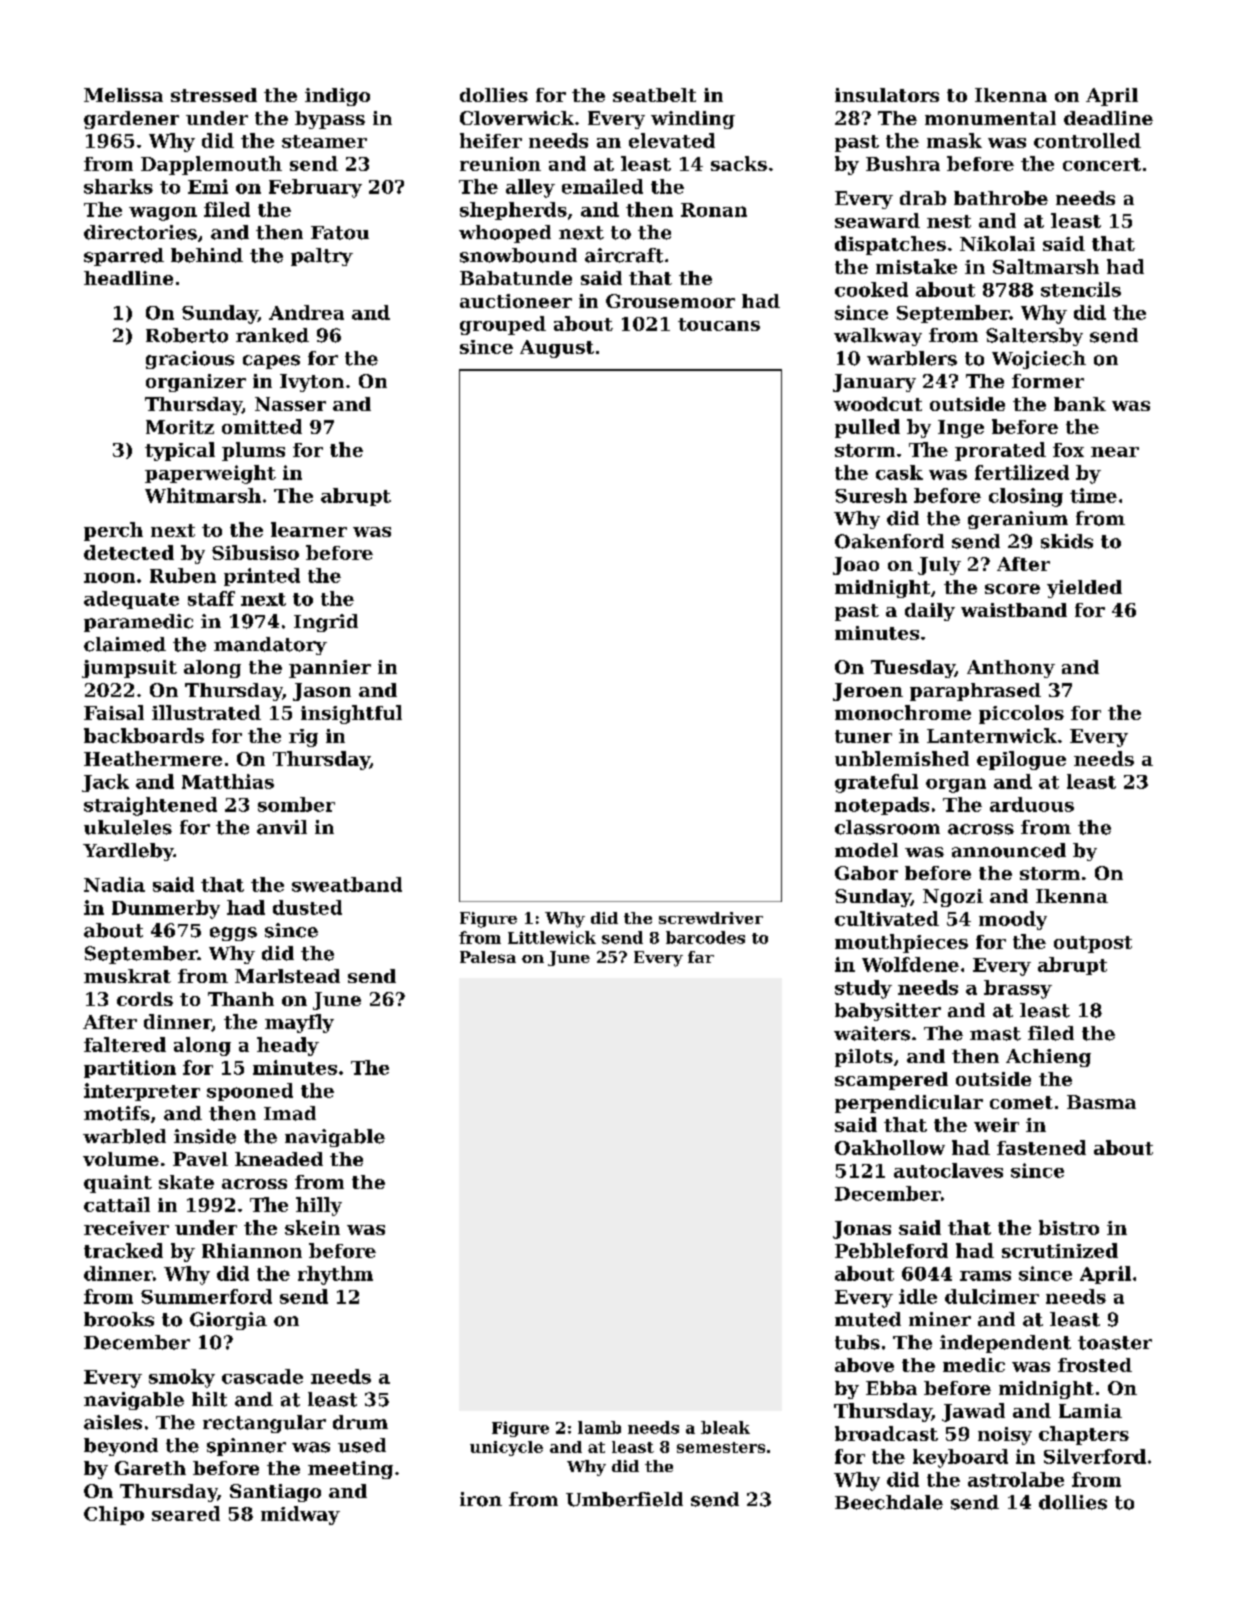 This document has height=1606, width=1241. I want to click on Ngozi, so click(953, 898).
